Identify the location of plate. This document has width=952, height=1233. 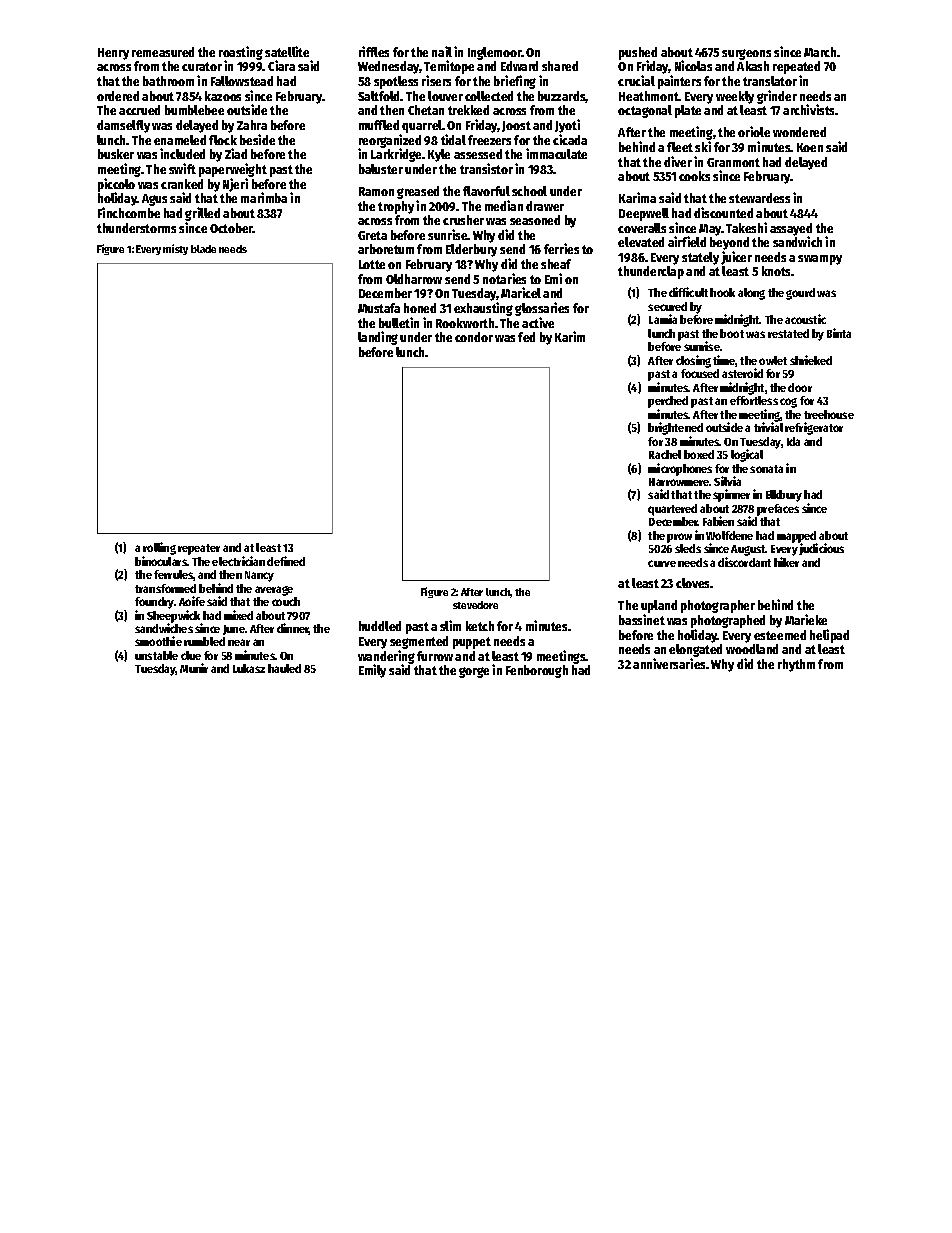
(688, 111).
